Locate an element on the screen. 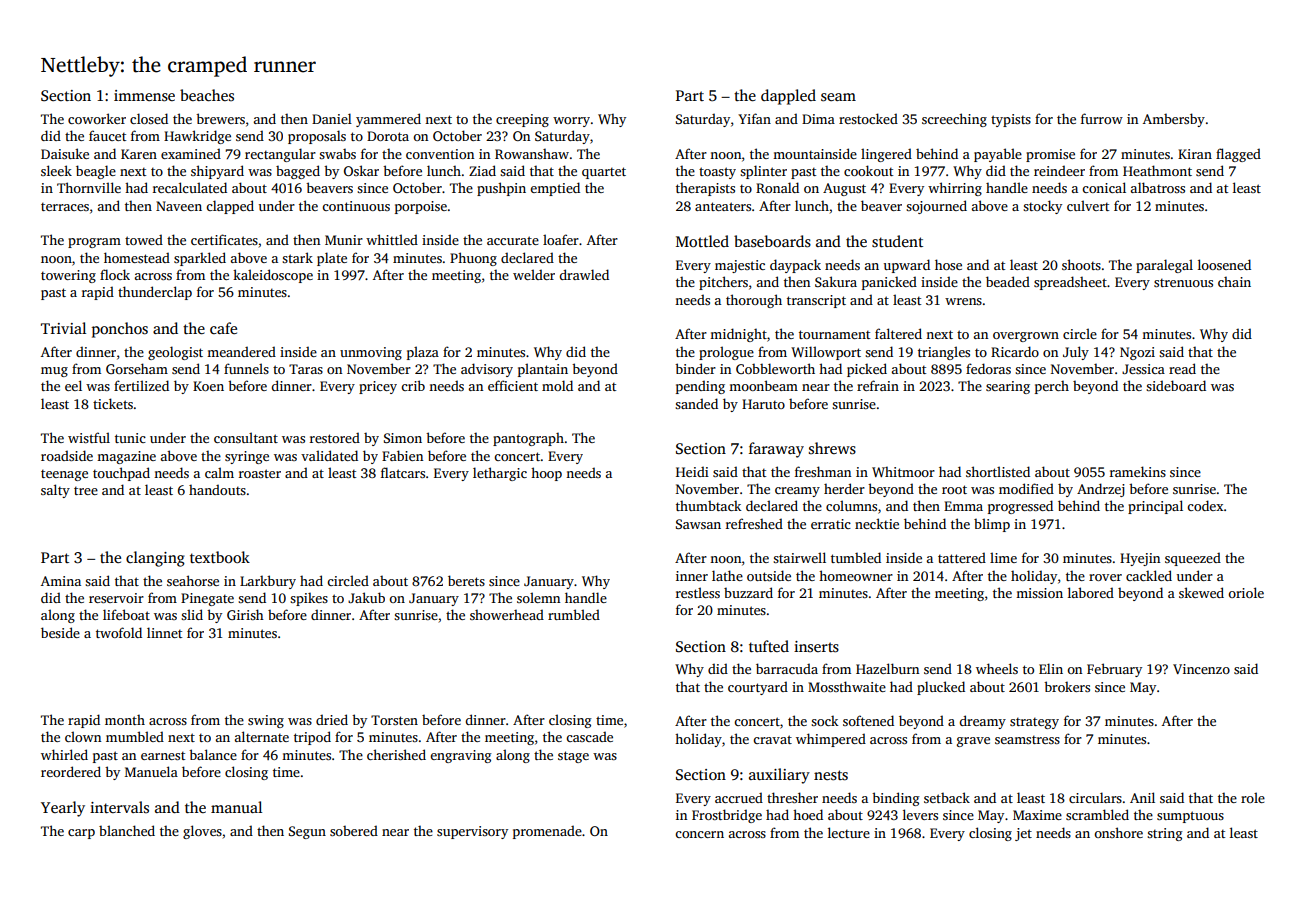 The height and width of the screenshot is (924, 1308). Pinegate is located at coordinates (207, 599).
